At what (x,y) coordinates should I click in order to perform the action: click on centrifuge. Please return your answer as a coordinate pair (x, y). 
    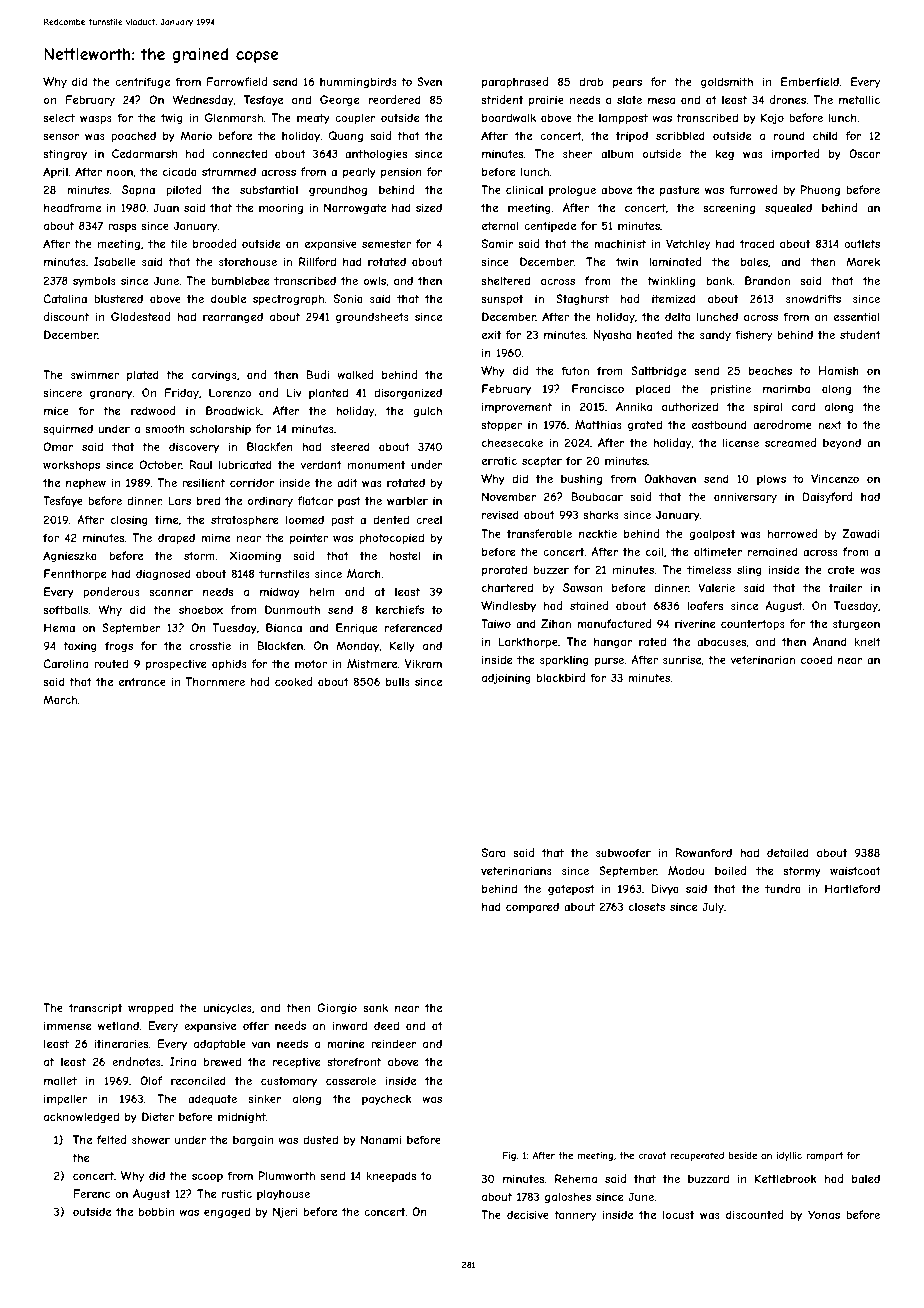
    Looking at the image, I should click on (142, 82).
